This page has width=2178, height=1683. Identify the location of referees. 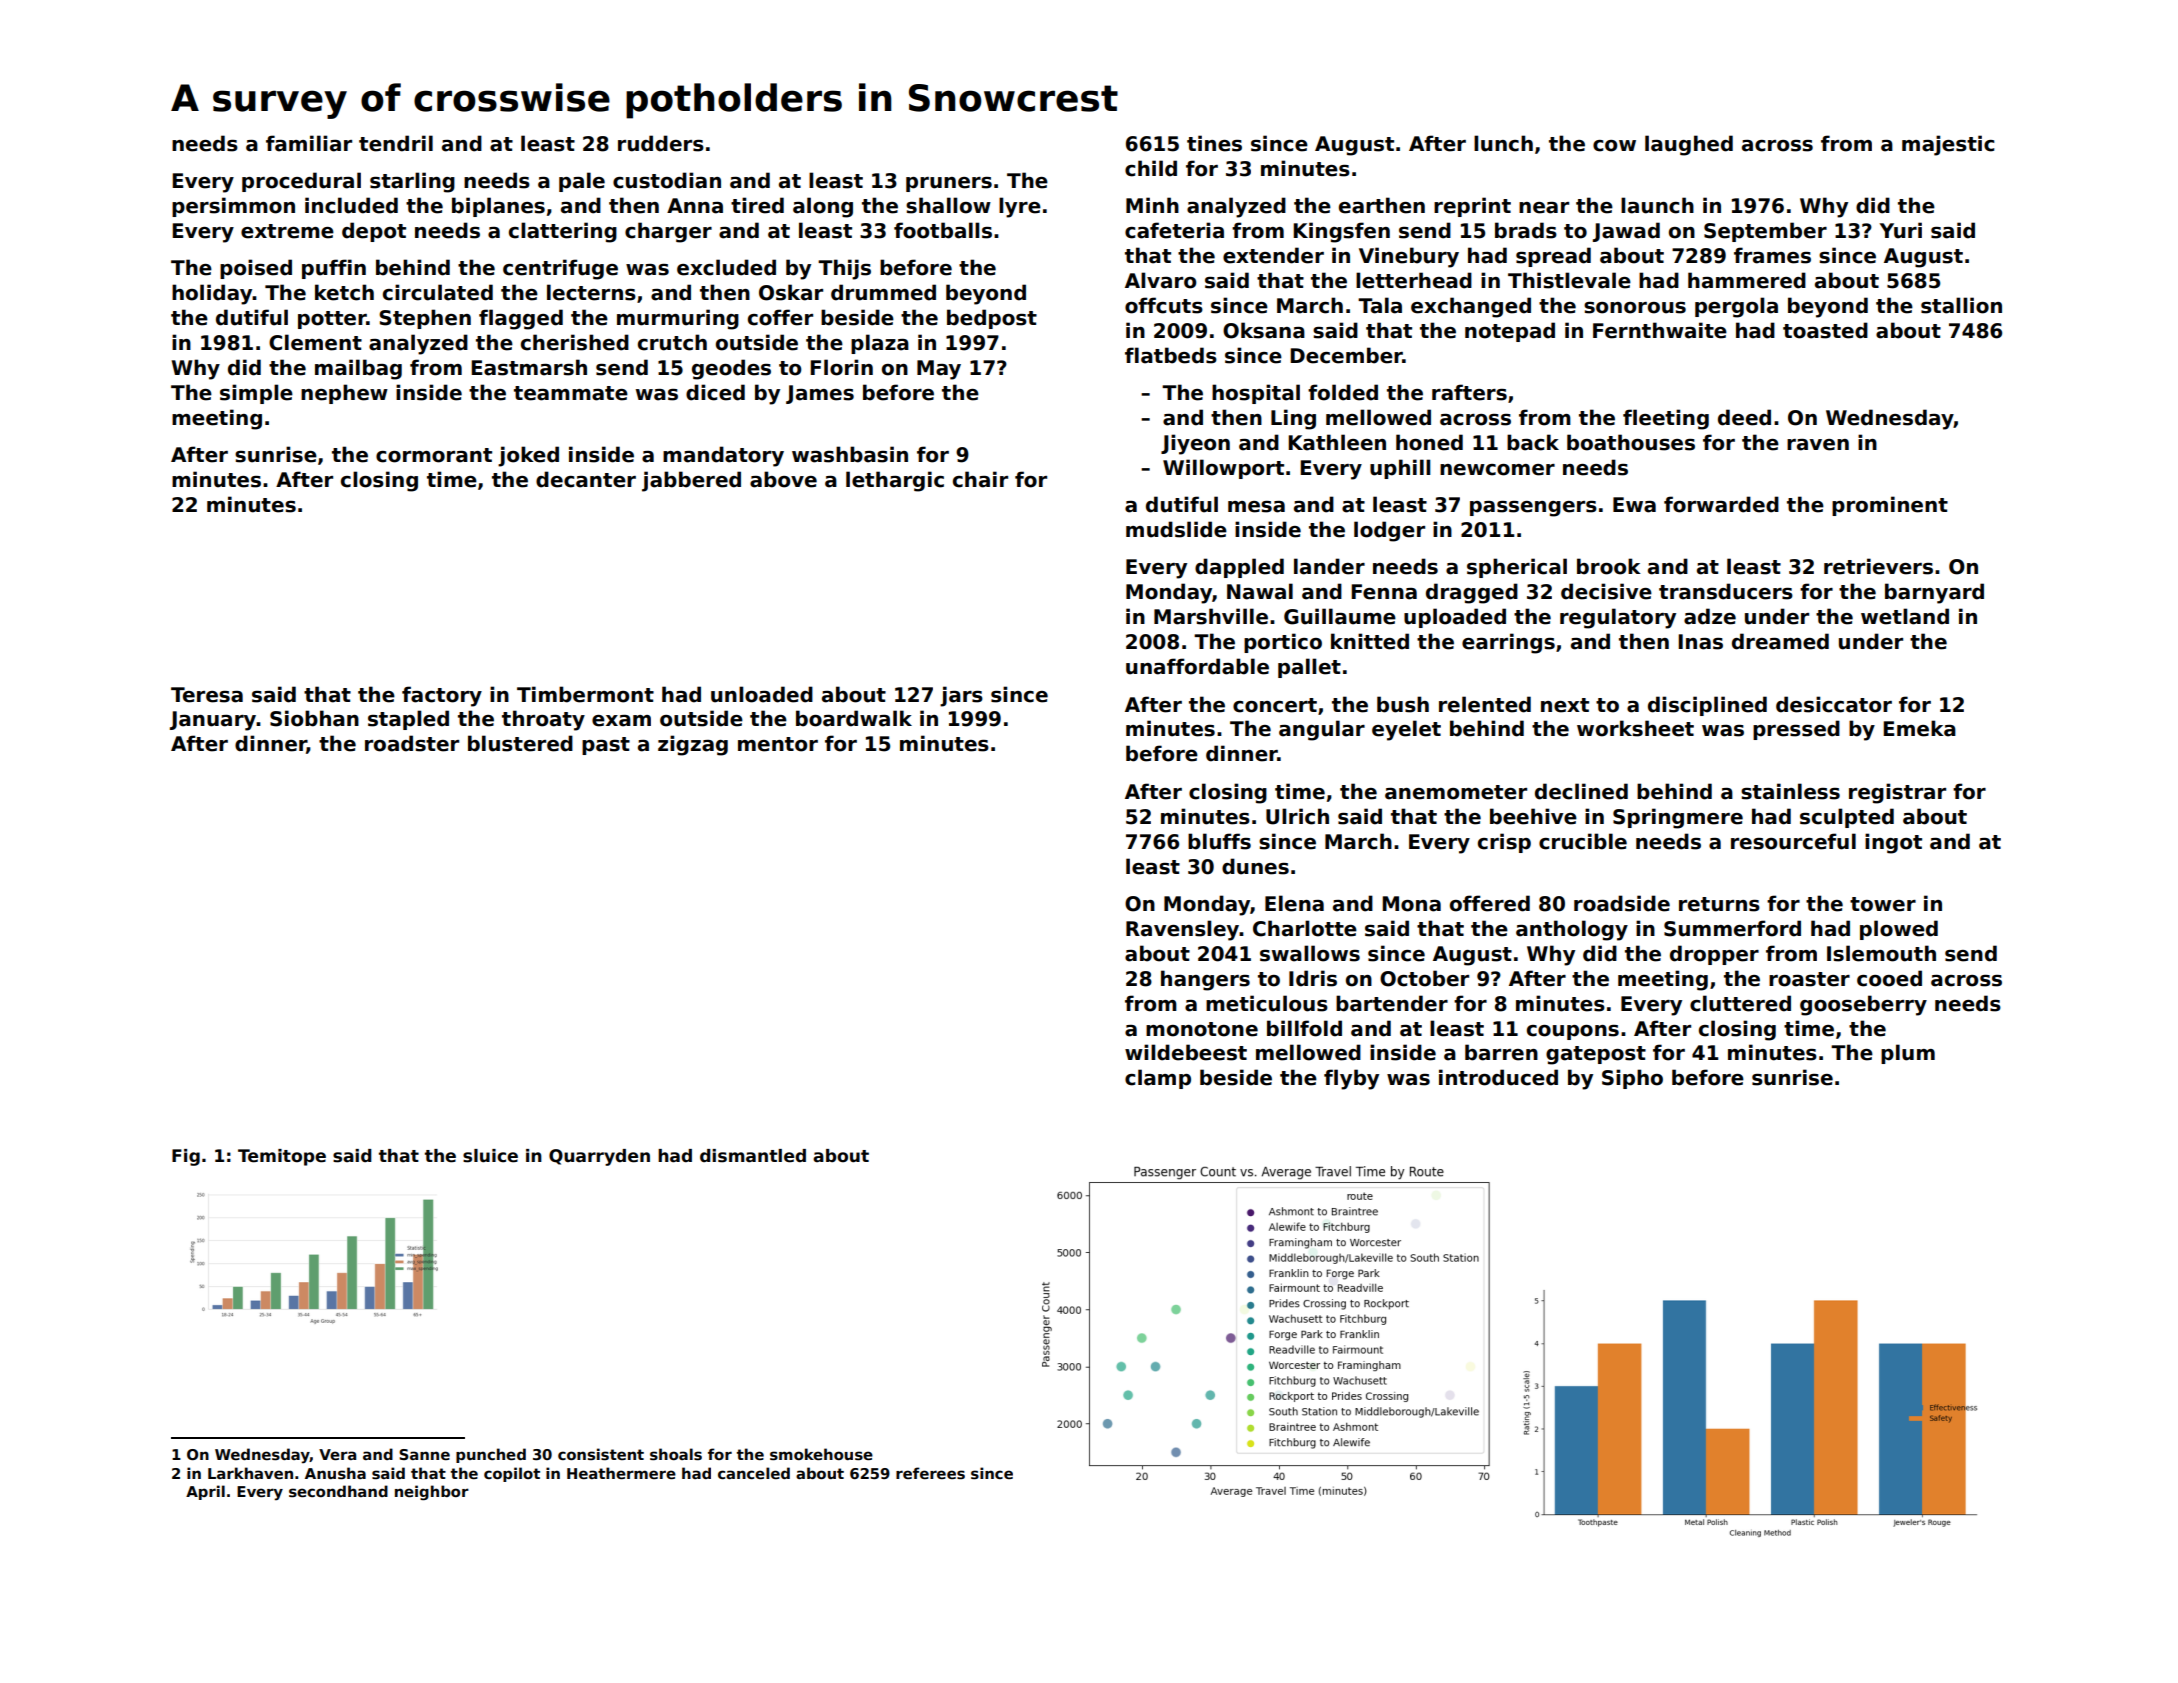
(930, 1473).
